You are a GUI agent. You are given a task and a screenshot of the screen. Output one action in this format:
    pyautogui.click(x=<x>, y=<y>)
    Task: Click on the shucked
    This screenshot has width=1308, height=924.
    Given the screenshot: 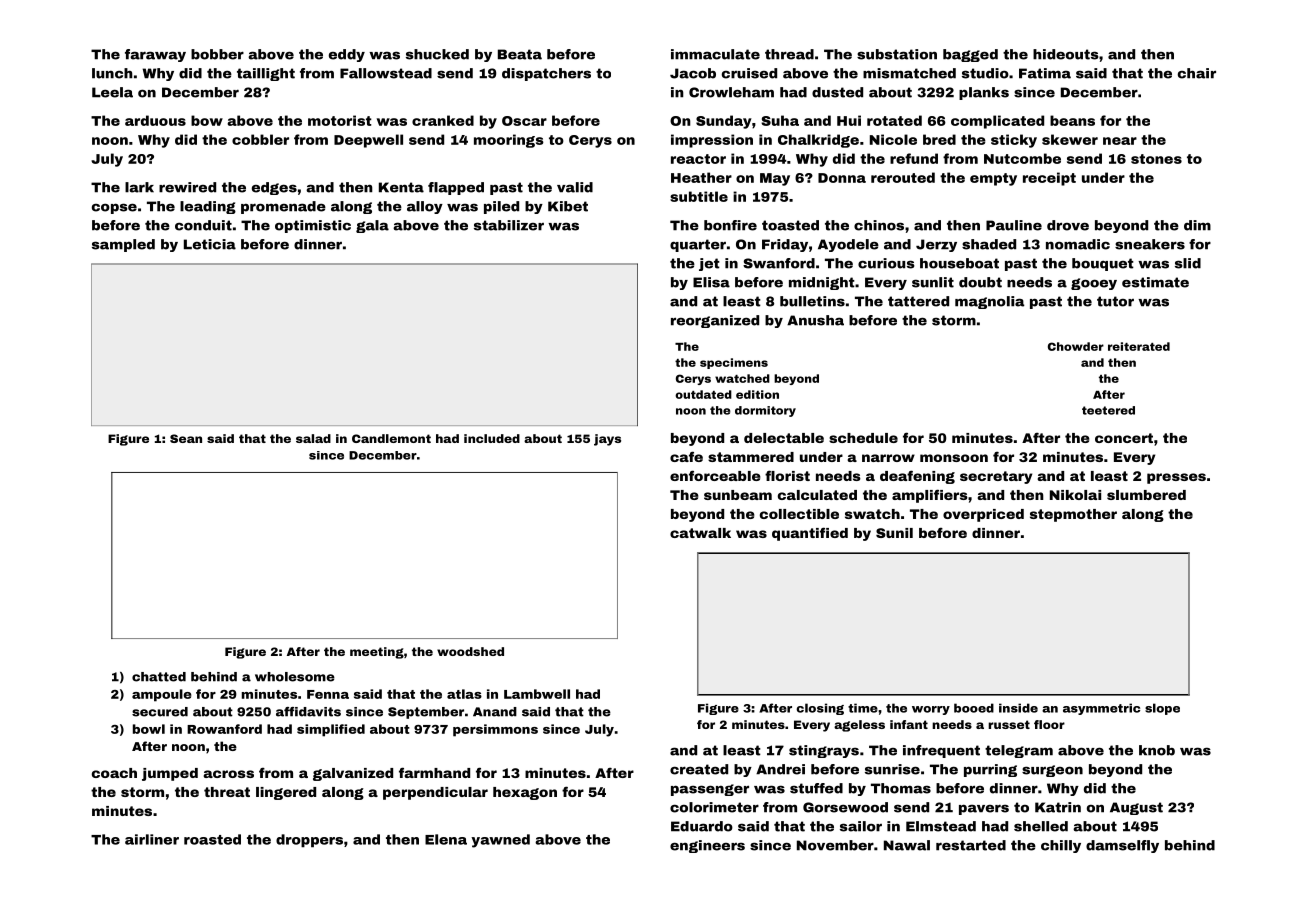 What is the action you would take?
    pyautogui.click(x=437, y=54)
